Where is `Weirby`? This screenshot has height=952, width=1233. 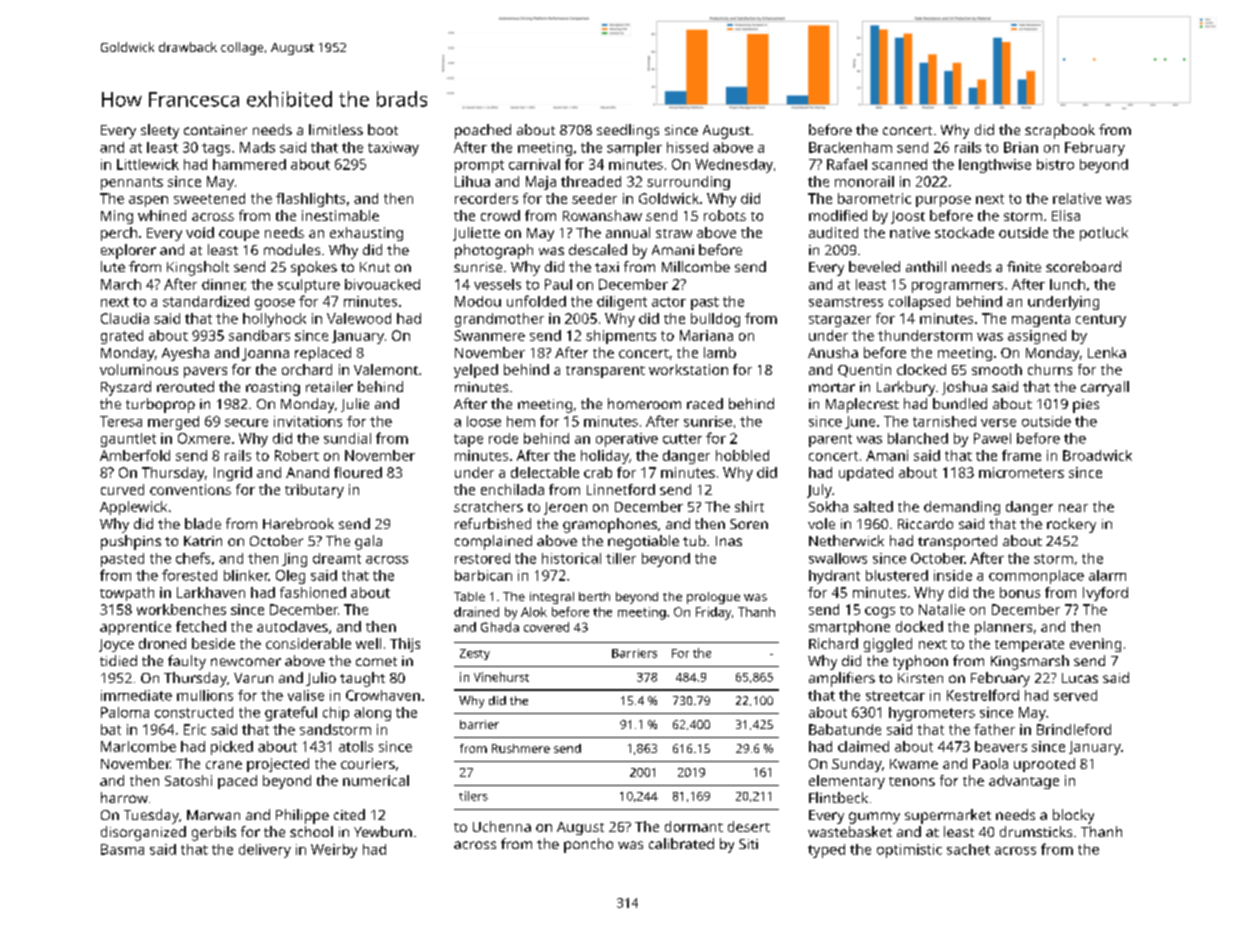 Weirby is located at coordinates (334, 851).
